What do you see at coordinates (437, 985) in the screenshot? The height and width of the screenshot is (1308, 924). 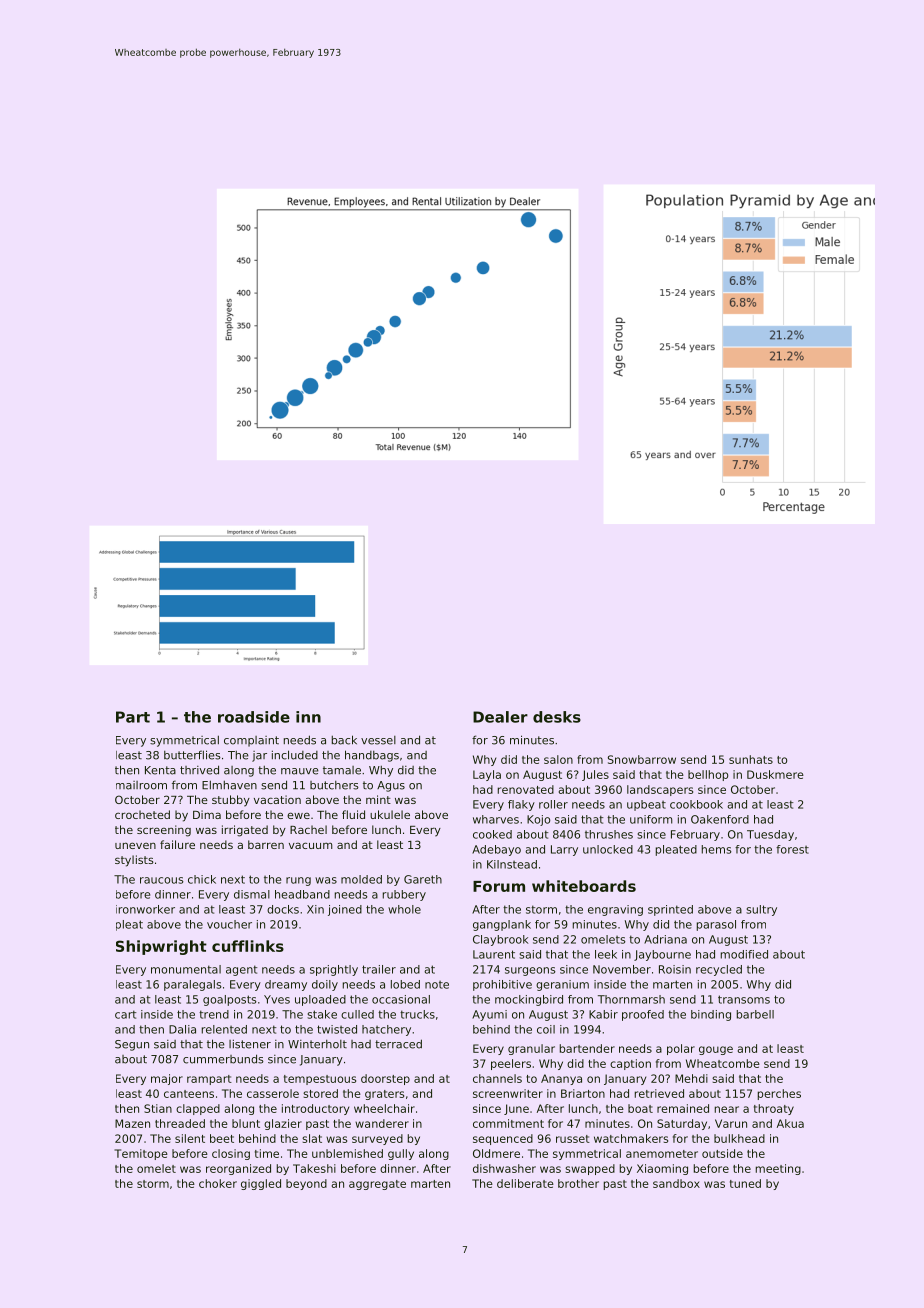 I see `note` at bounding box center [437, 985].
